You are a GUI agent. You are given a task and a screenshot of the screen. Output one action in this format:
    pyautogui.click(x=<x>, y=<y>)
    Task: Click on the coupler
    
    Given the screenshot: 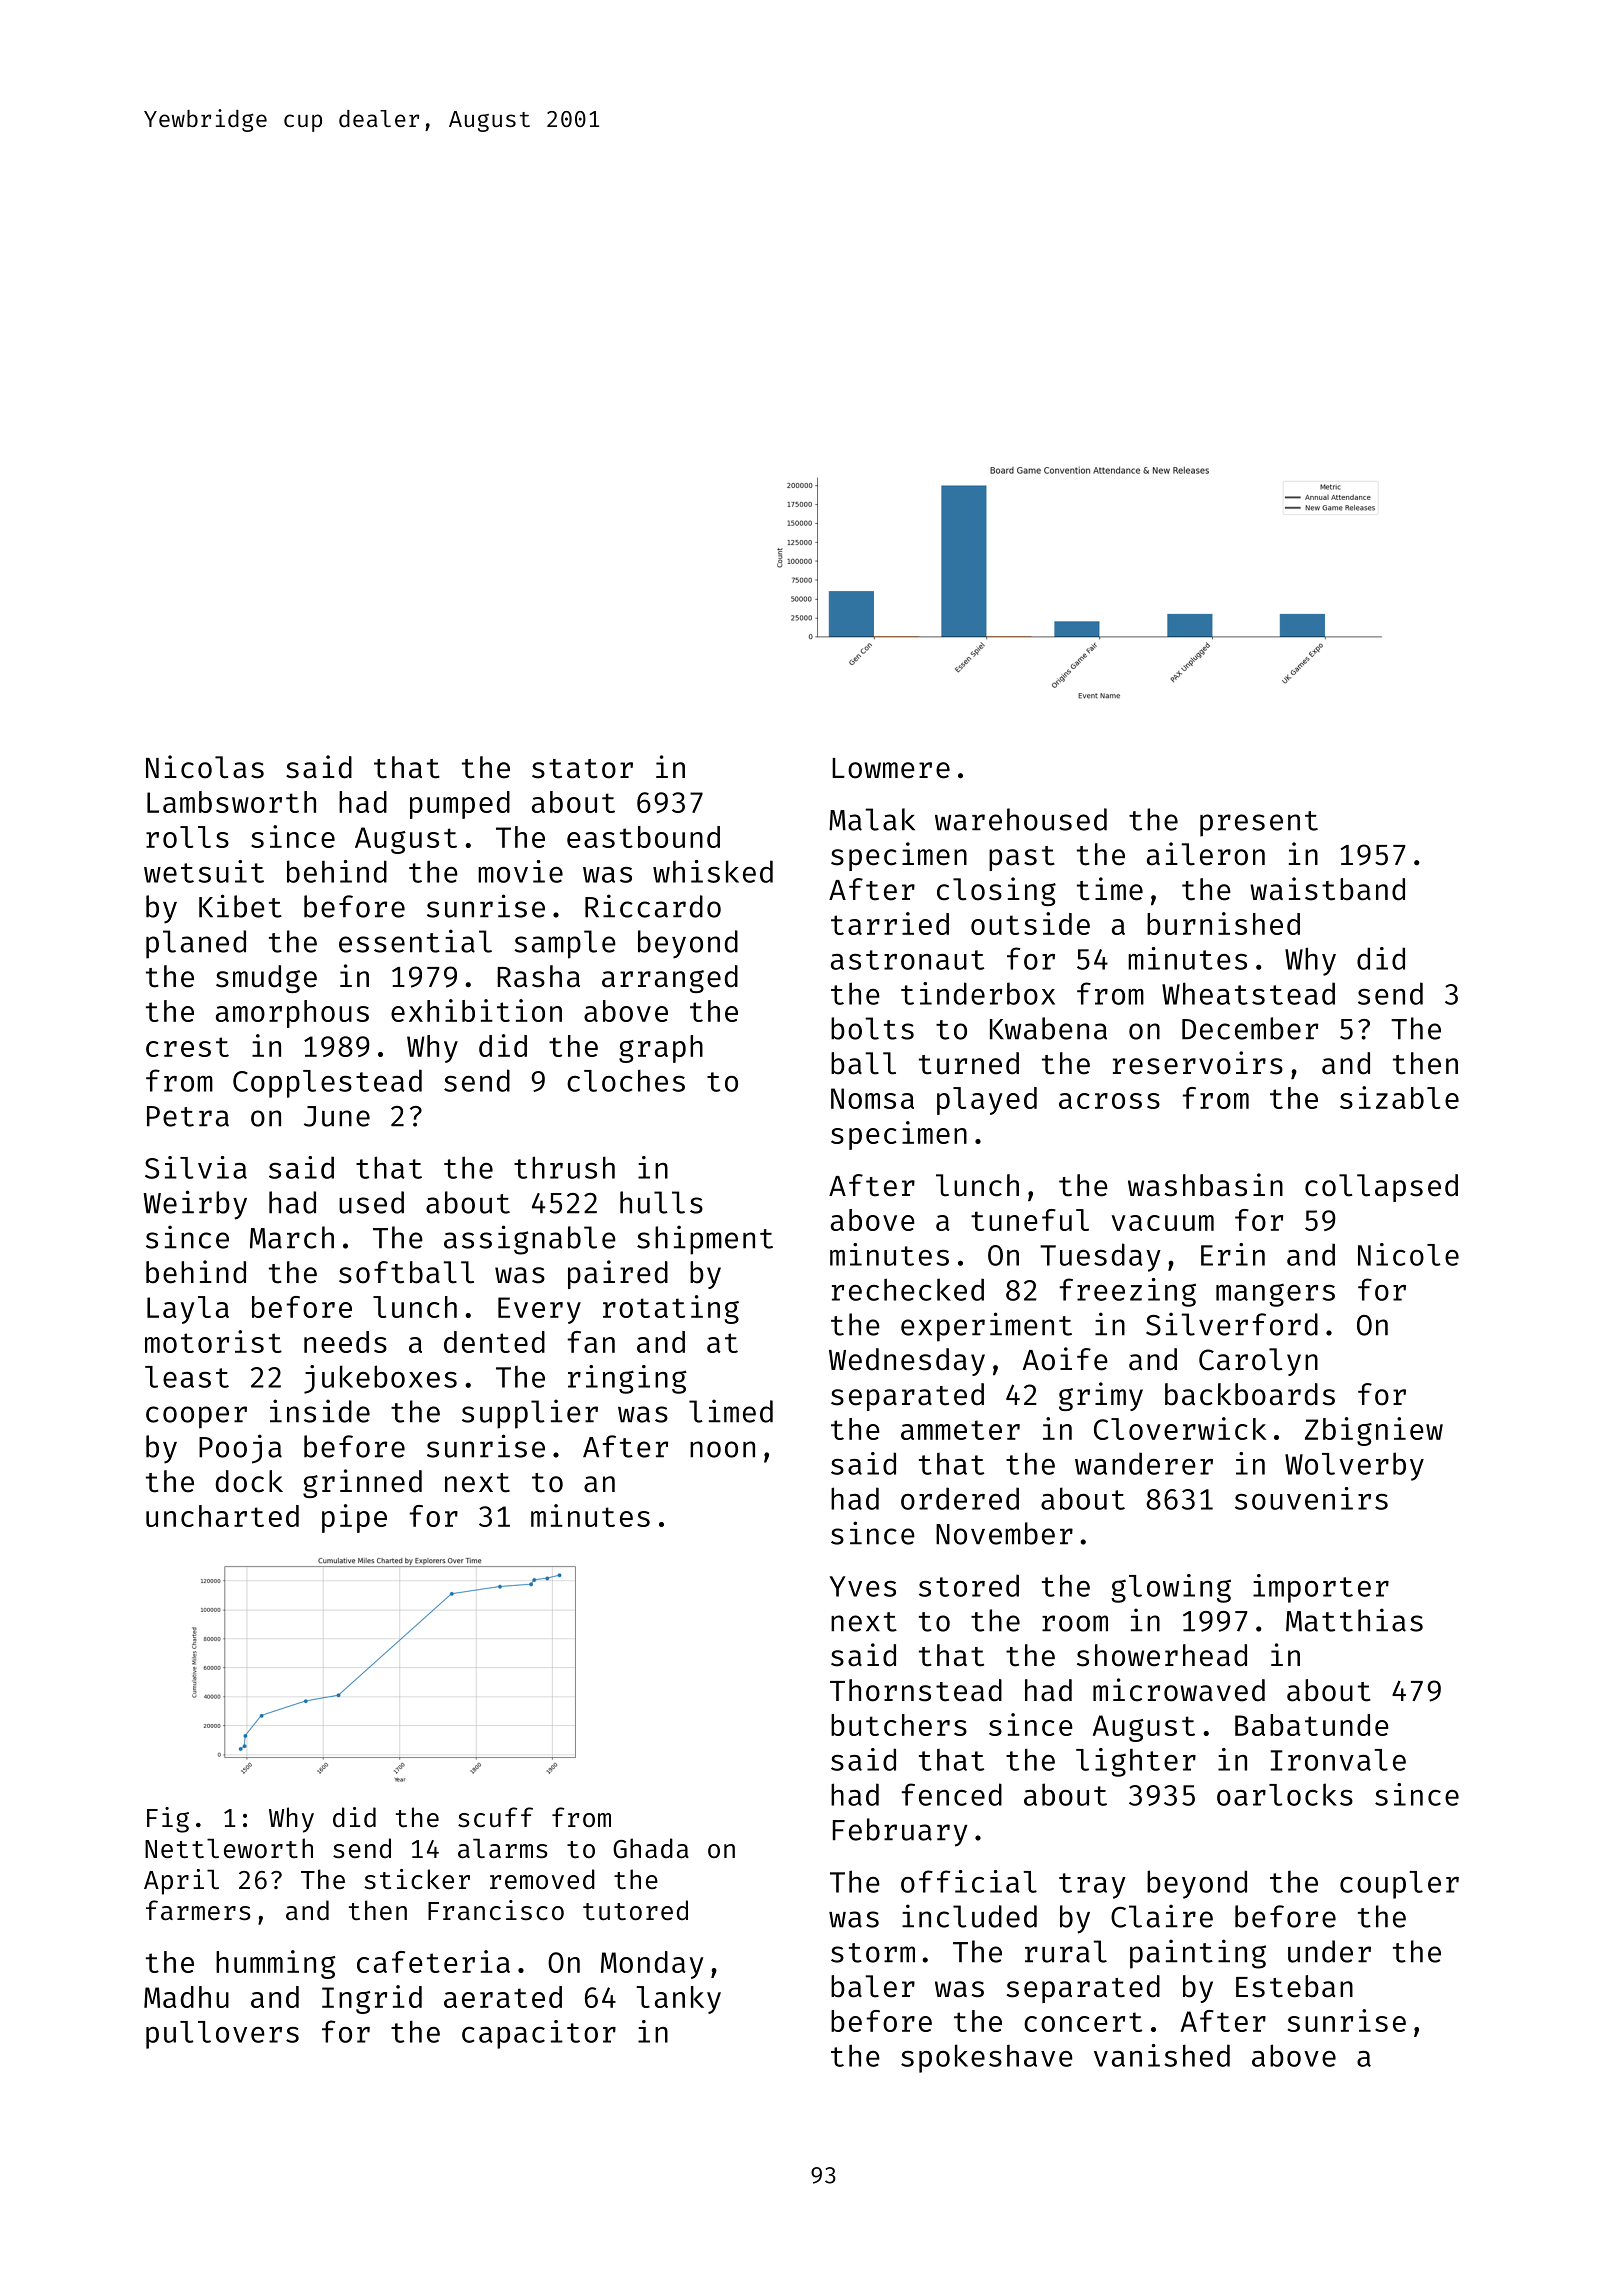 What is the action you would take?
    pyautogui.click(x=1399, y=1885)
